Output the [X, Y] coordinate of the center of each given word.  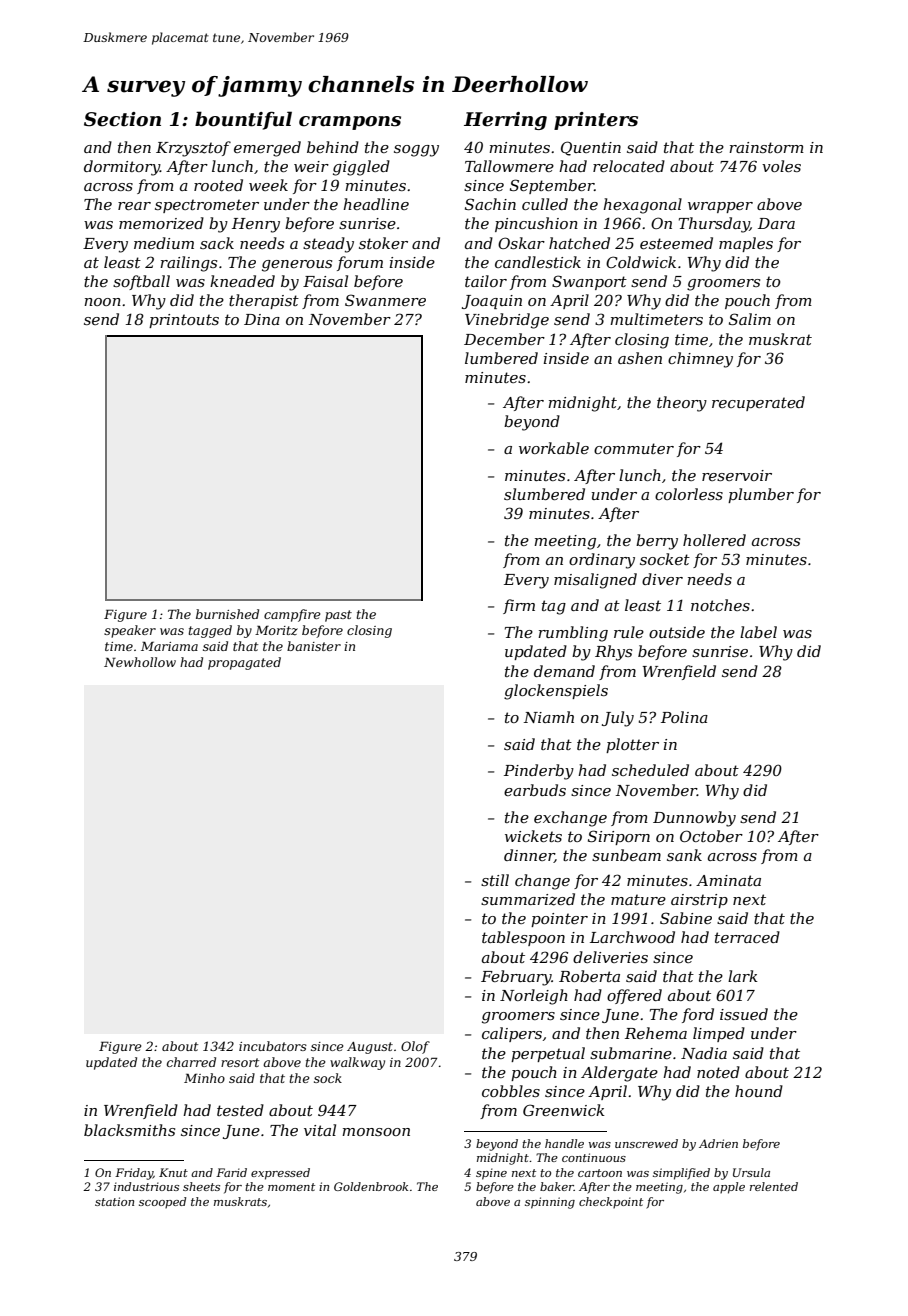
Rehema [656, 1033]
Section [122, 119]
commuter [634, 448]
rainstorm [766, 147]
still [495, 880]
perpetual [548, 1054]
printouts [184, 321]
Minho [204, 1078]
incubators [273, 1046]
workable [554, 448]
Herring [505, 121]
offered [634, 996]
